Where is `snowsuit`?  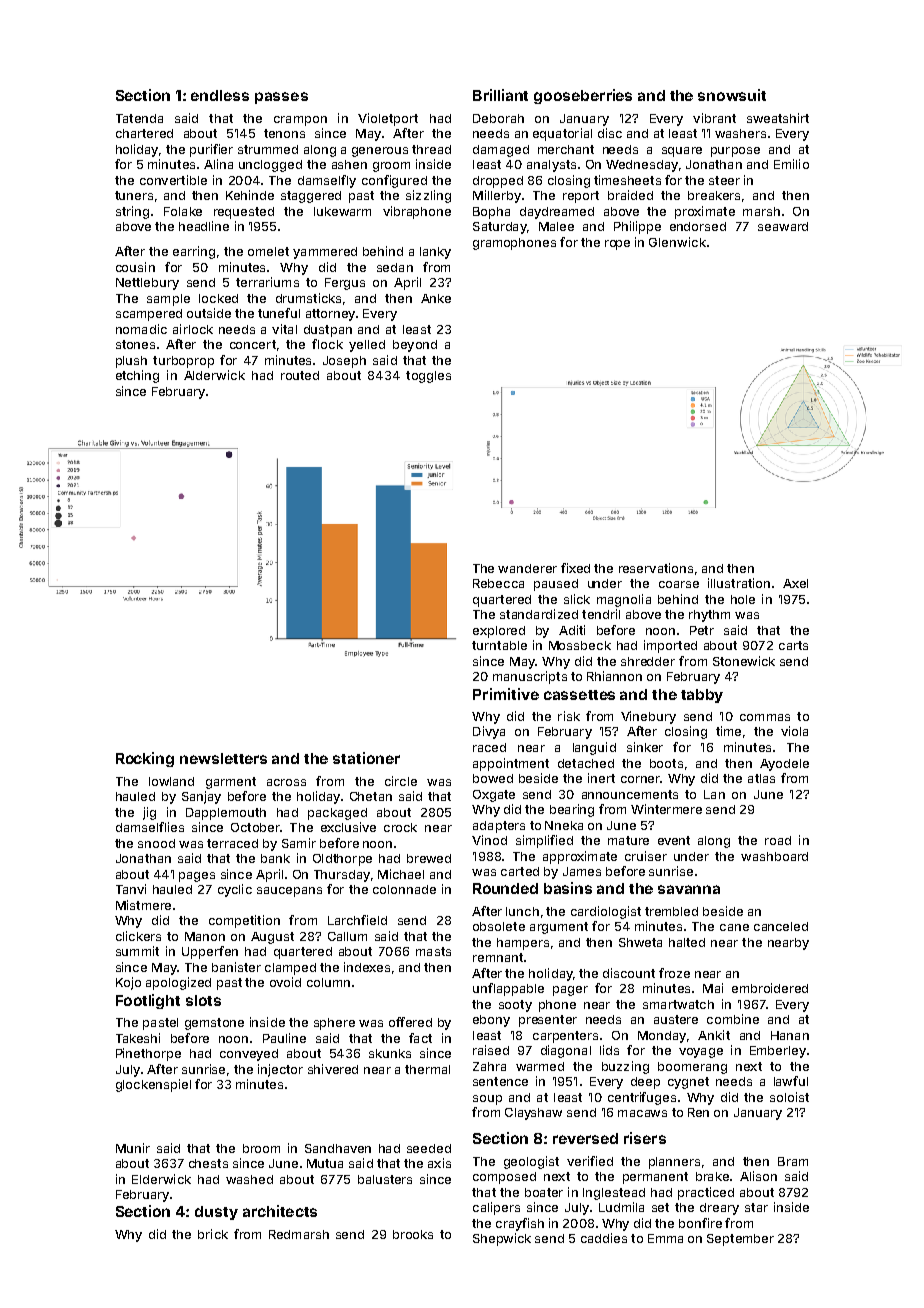 snowsuit is located at coordinates (732, 95).
